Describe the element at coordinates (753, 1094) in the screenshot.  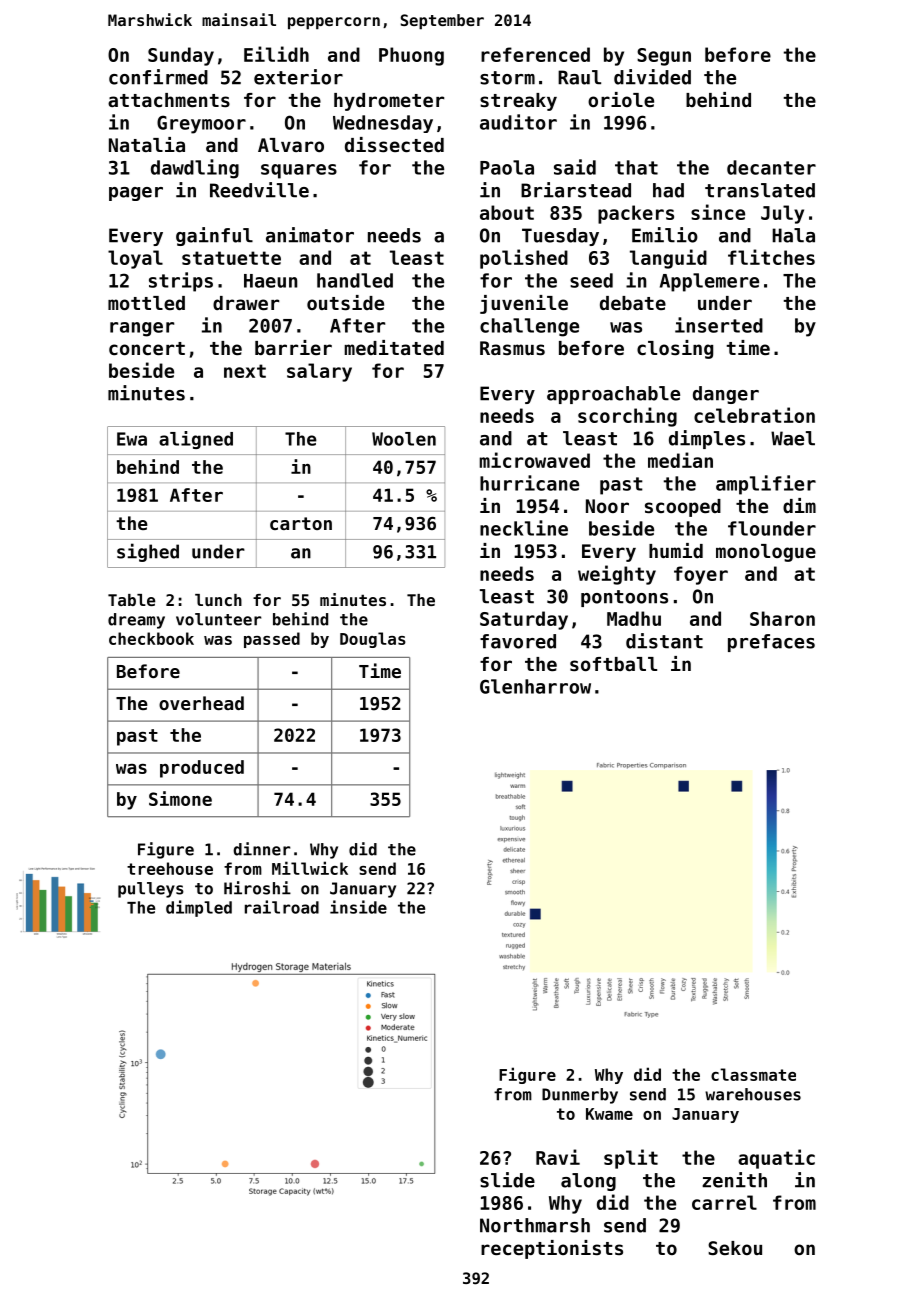
I see `warehouses` at that location.
